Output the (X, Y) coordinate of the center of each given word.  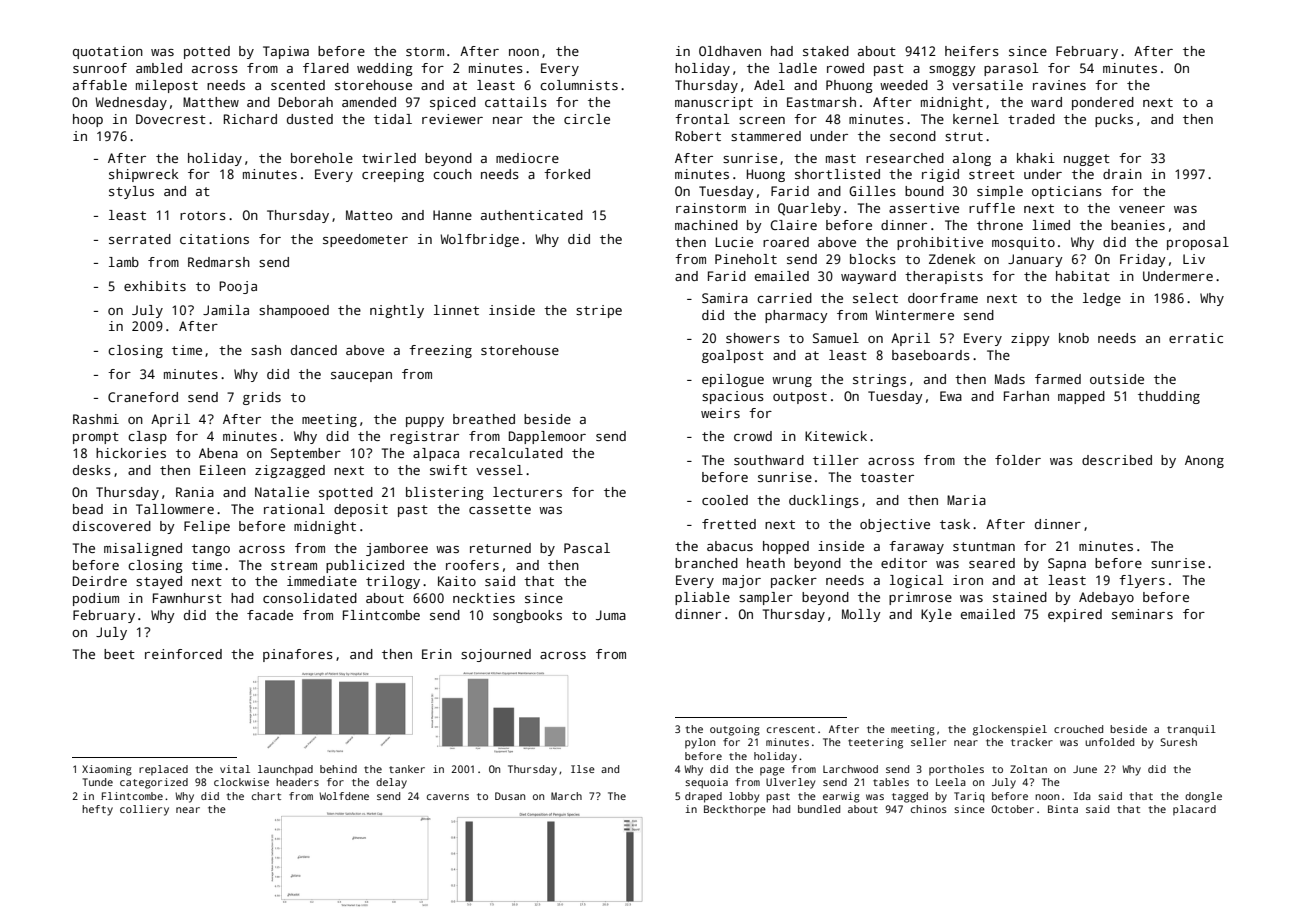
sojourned (496, 655)
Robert (698, 136)
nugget (1087, 160)
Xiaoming (107, 770)
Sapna (1067, 564)
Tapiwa (286, 52)
